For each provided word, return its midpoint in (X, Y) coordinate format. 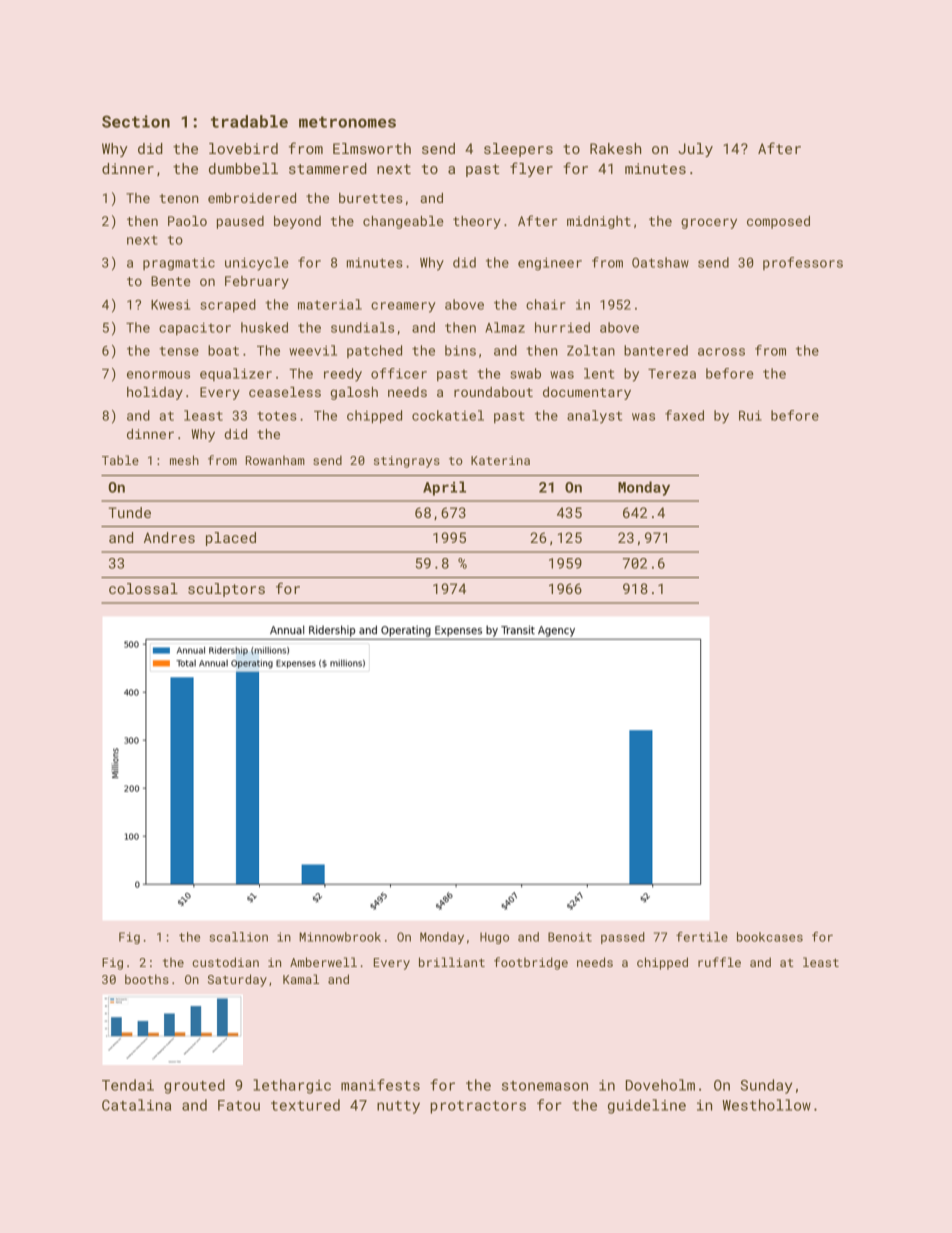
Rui (750, 416)
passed (623, 938)
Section (136, 121)
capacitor (195, 329)
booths (147, 979)
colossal (143, 588)
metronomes (347, 122)
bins (460, 350)
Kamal (301, 979)
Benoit (570, 937)
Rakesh (615, 148)
